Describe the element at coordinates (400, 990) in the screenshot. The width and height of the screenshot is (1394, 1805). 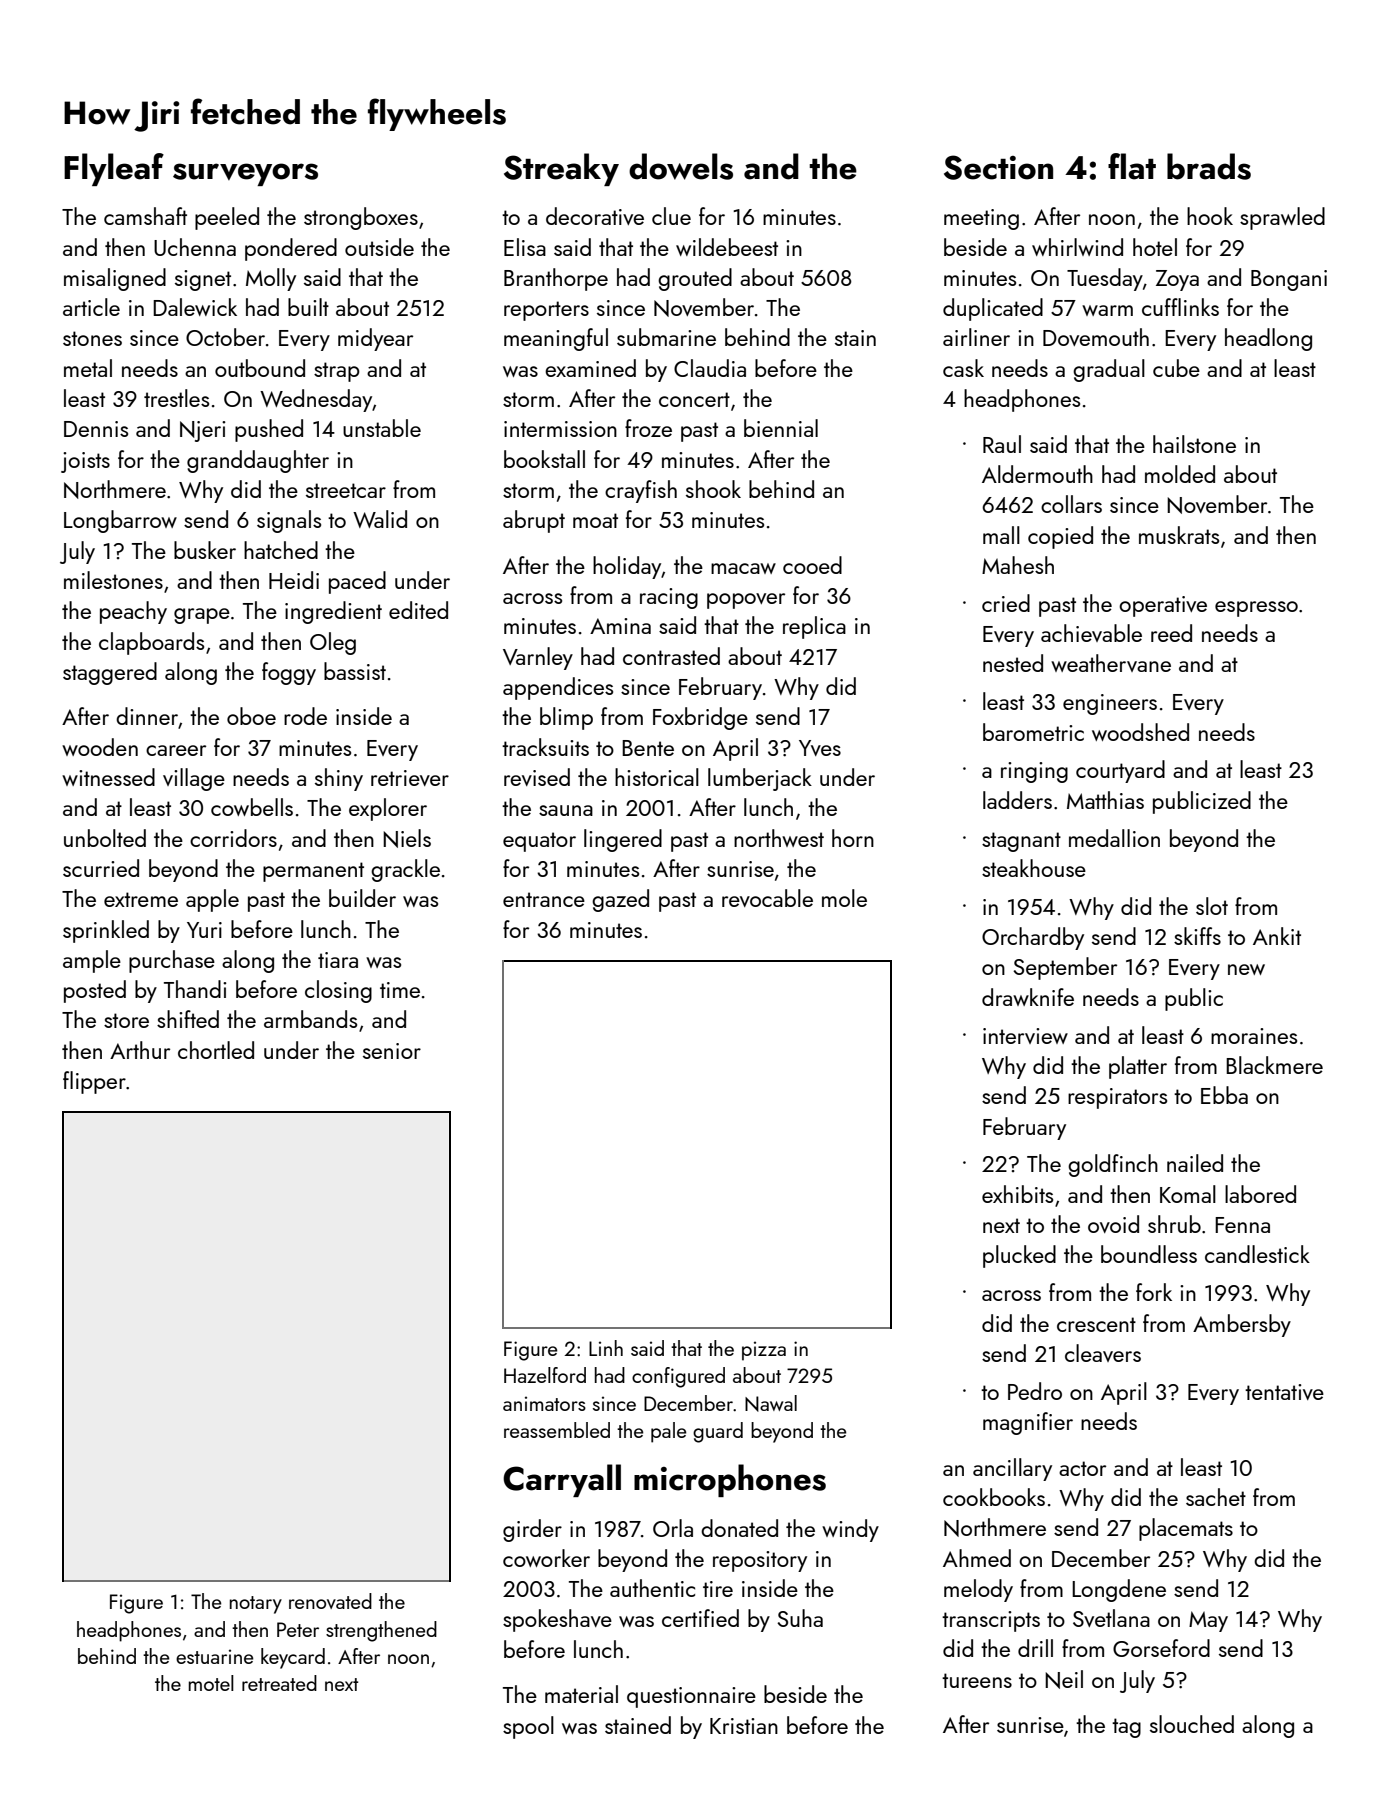
I see `time` at that location.
